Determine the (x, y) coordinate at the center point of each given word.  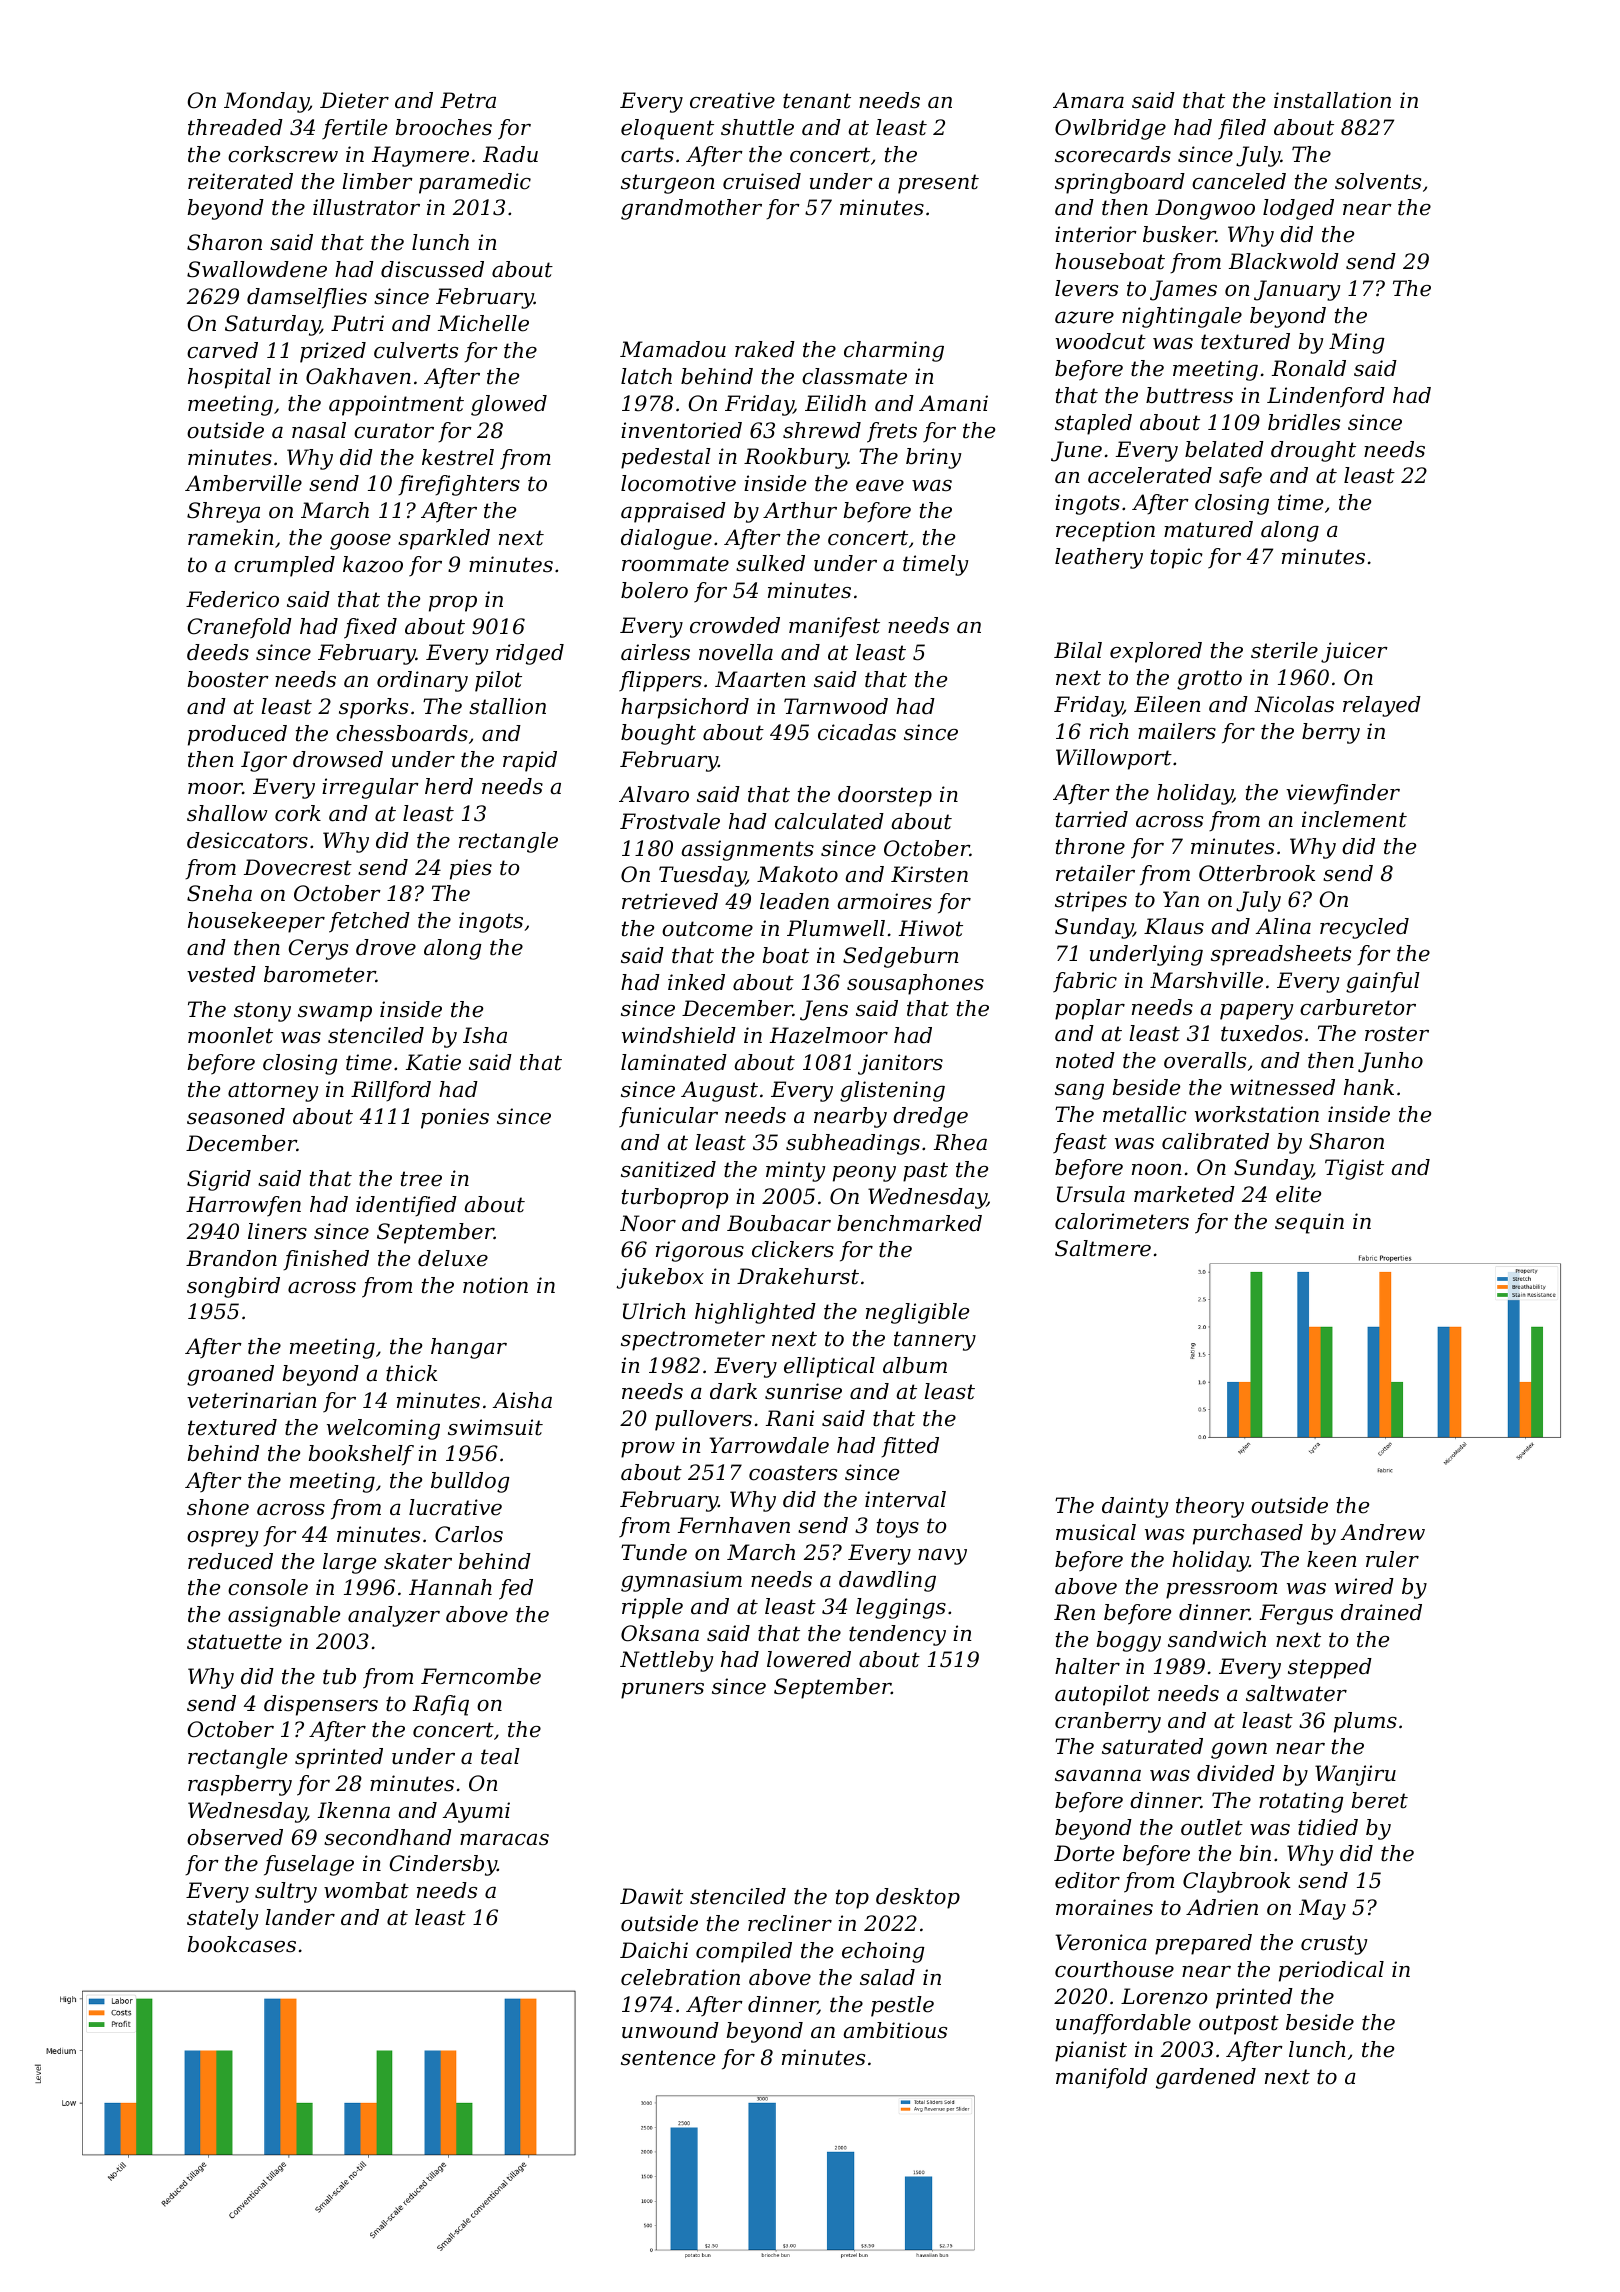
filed (1242, 129)
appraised (673, 512)
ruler (1392, 1559)
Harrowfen (243, 1206)
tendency (897, 1635)
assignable (284, 1616)
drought (1313, 451)
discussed (432, 269)
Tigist (1354, 1169)
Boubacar (779, 1223)
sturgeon (667, 184)
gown (1239, 1751)
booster (228, 679)
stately (222, 1919)
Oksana (660, 1633)
